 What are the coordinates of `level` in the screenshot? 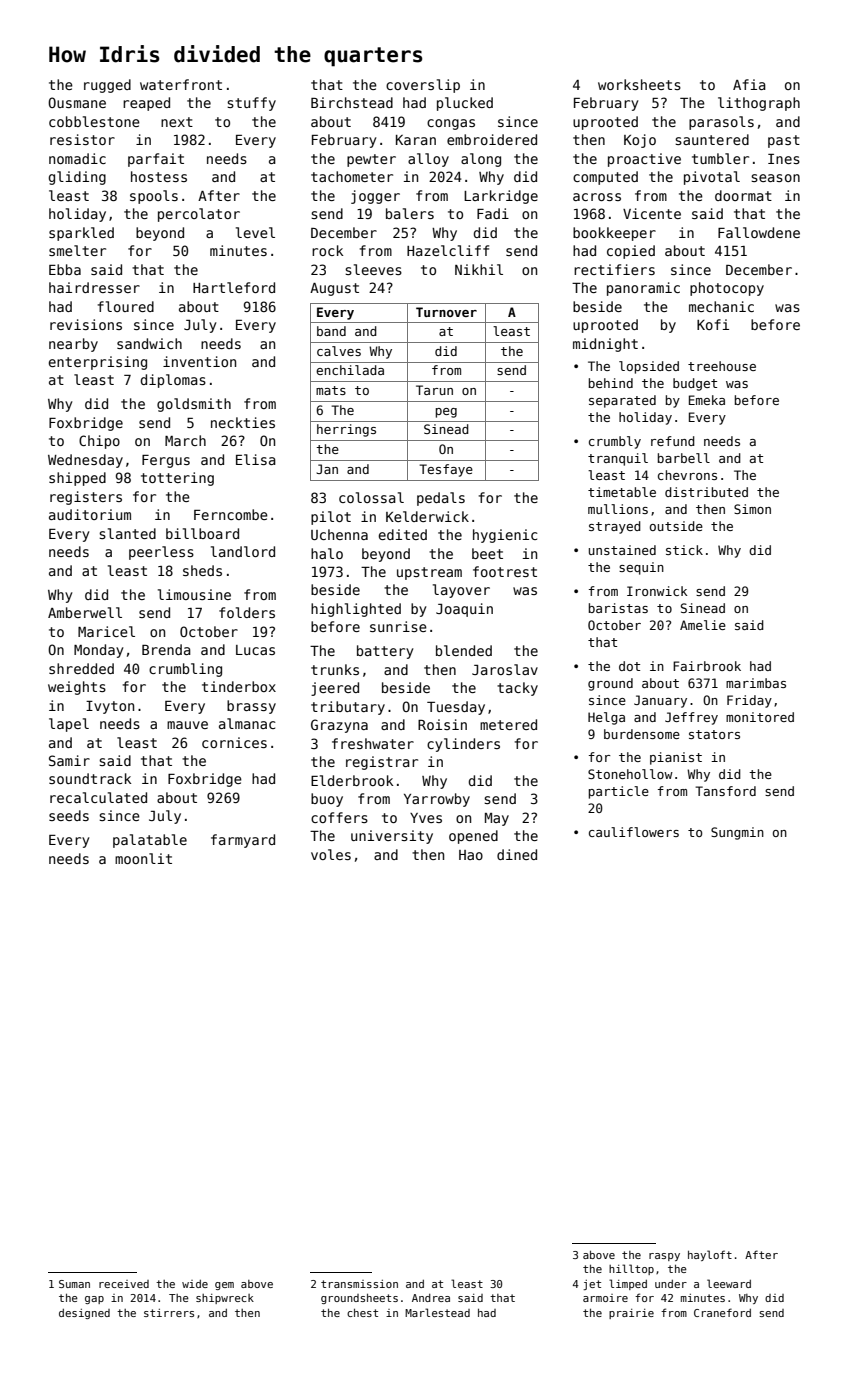 It's located at (255, 232).
